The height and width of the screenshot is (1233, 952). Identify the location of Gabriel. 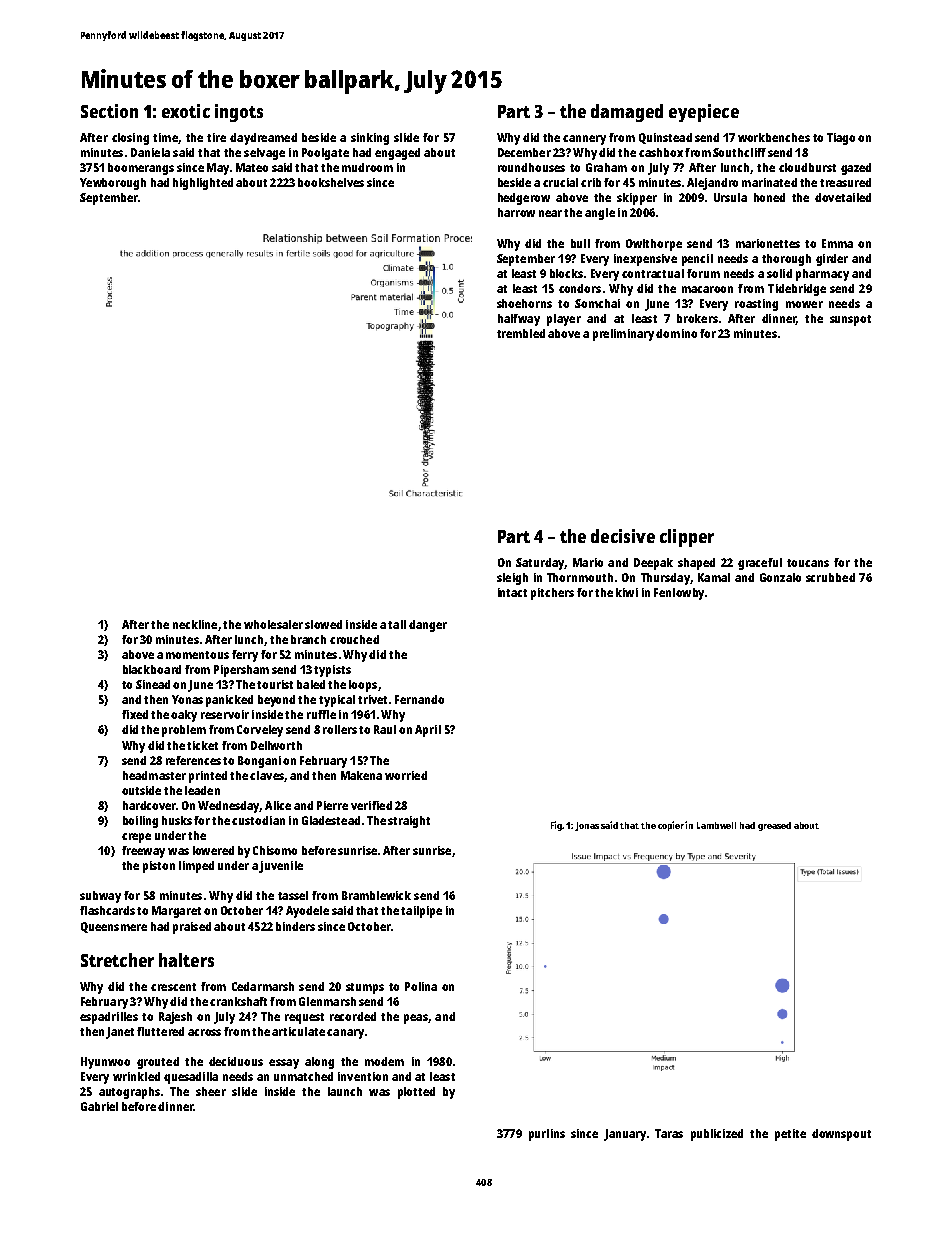
(99, 1106).
